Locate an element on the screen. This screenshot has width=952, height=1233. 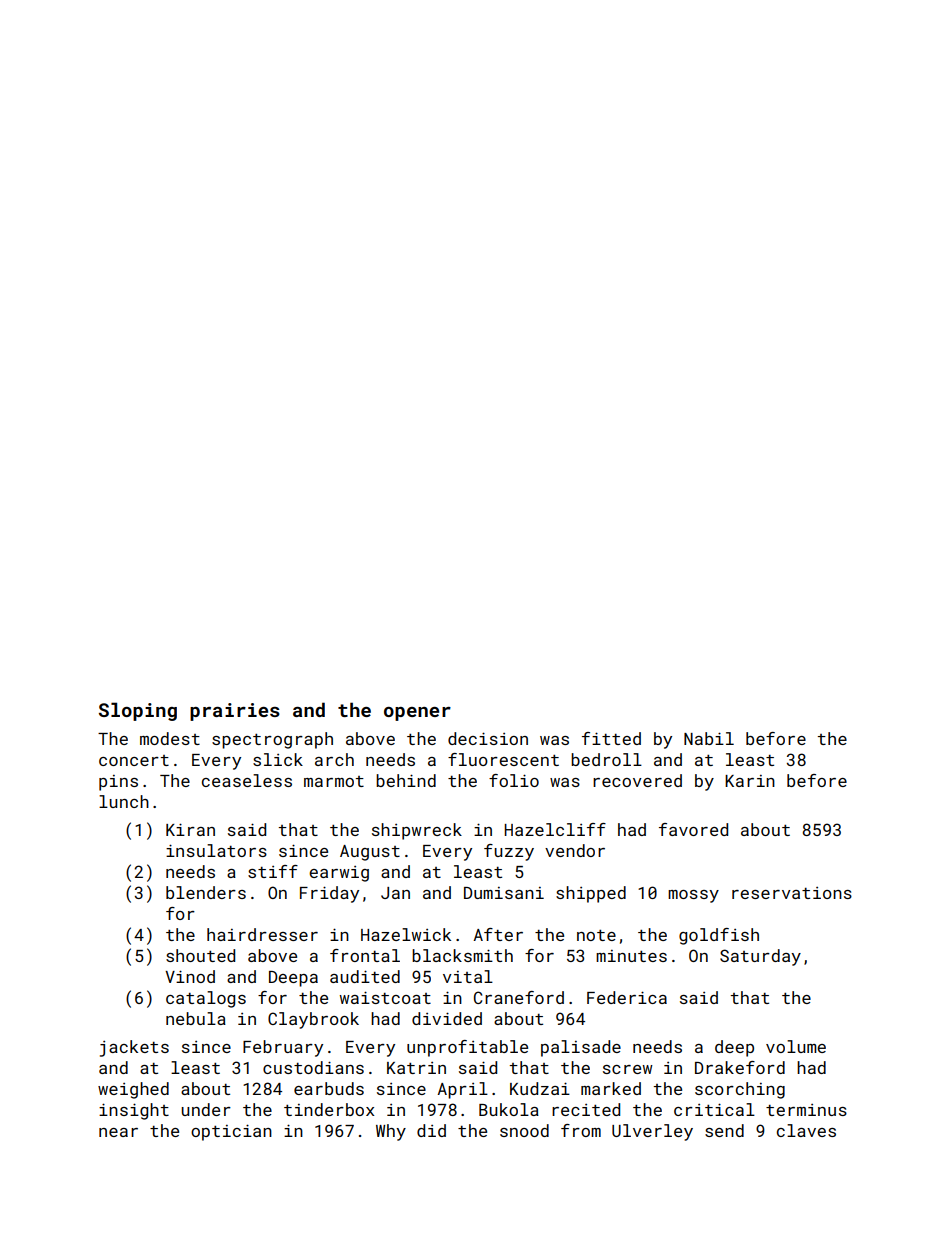
Vinod is located at coordinates (190, 976).
